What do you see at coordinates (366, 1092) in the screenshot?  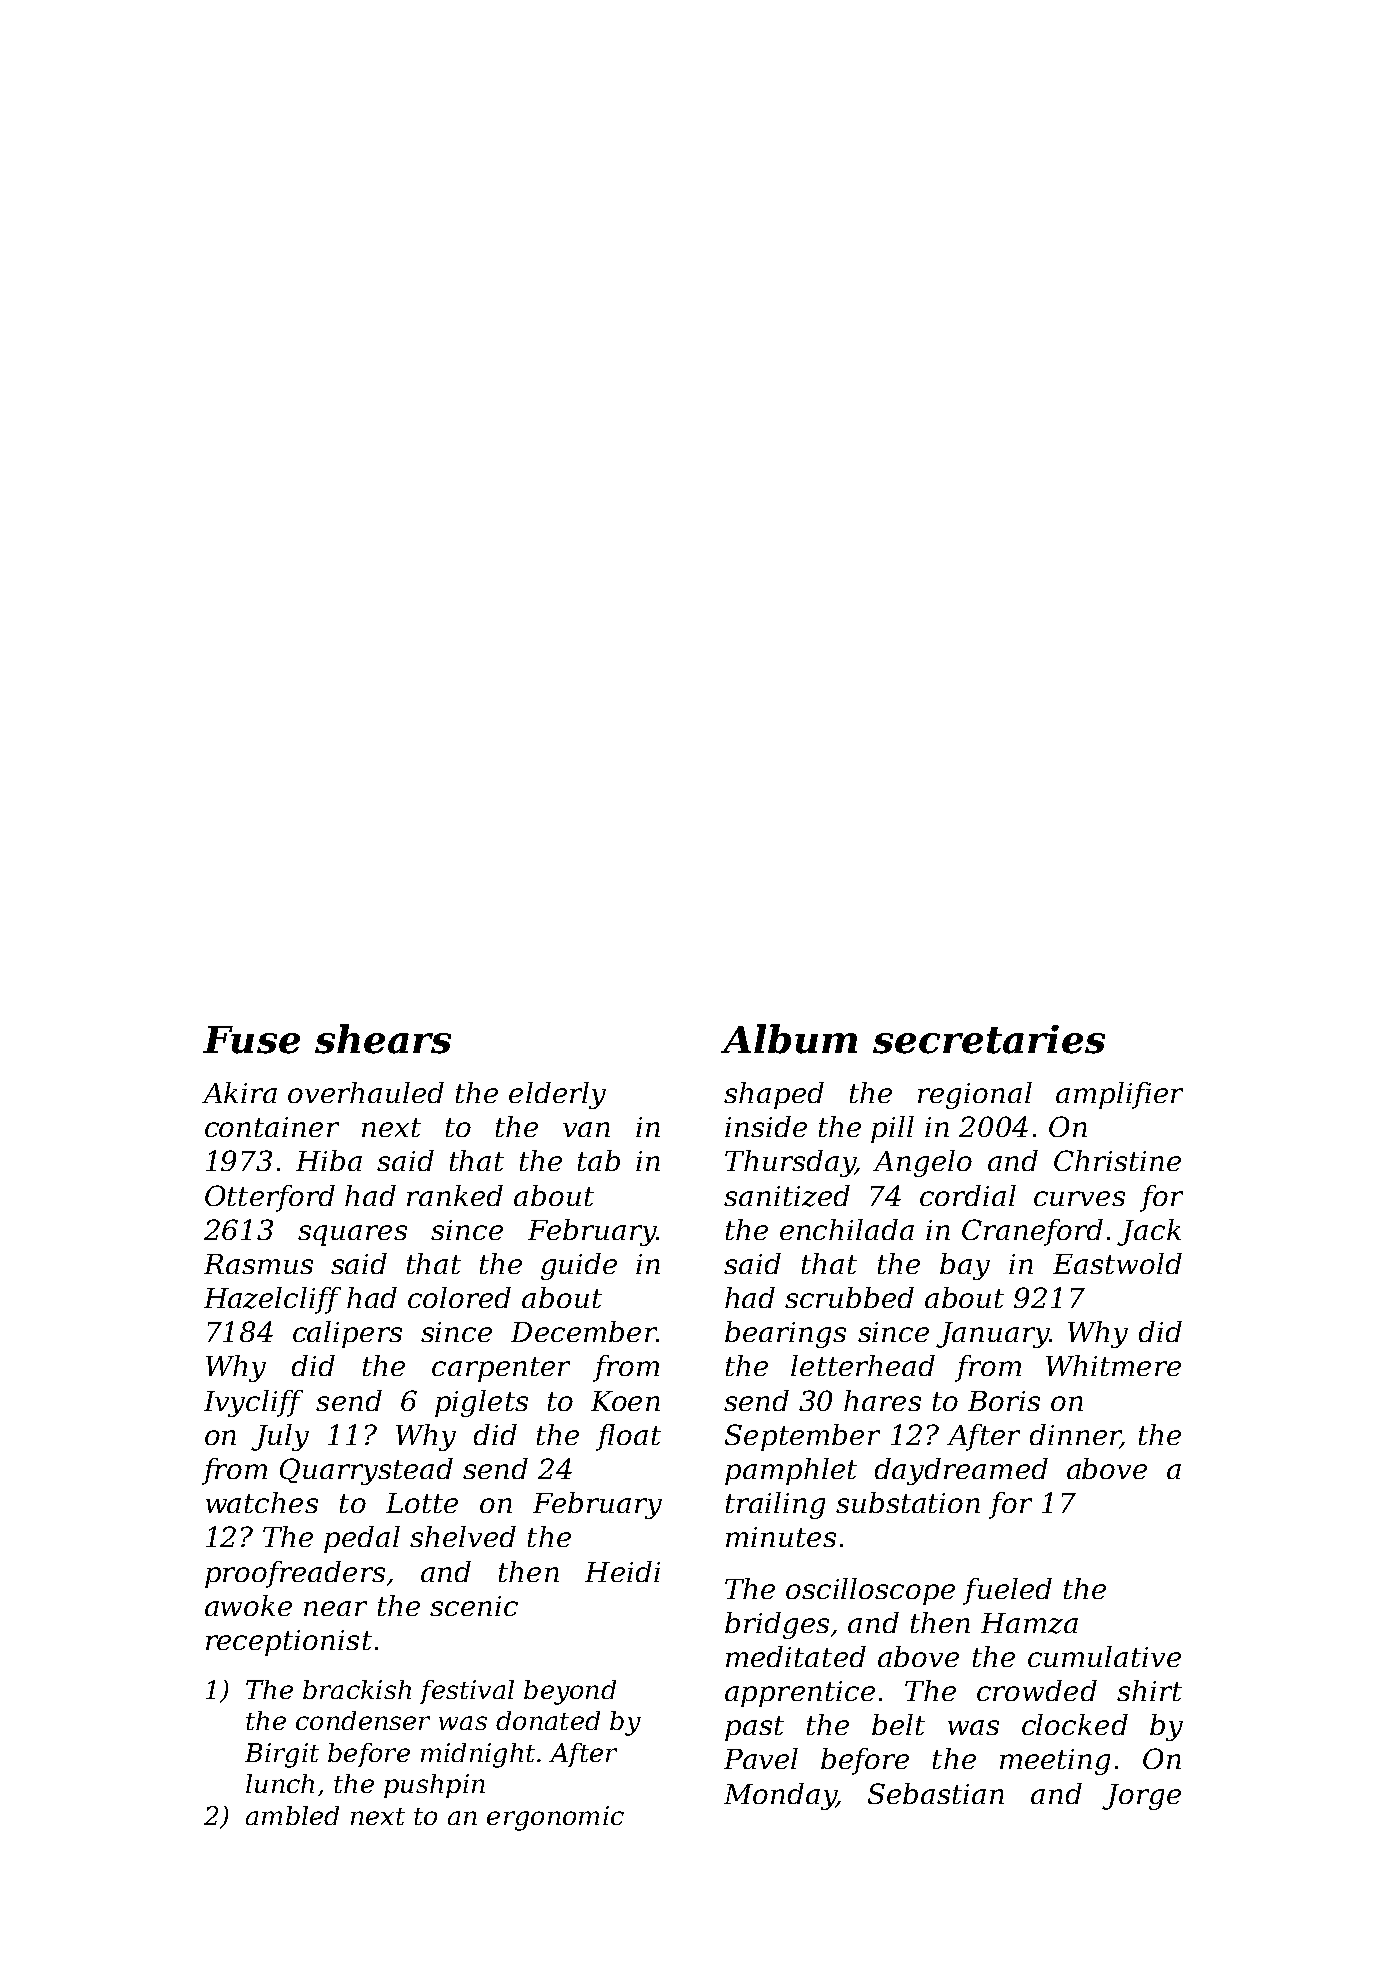 I see `overhauled` at bounding box center [366, 1092].
